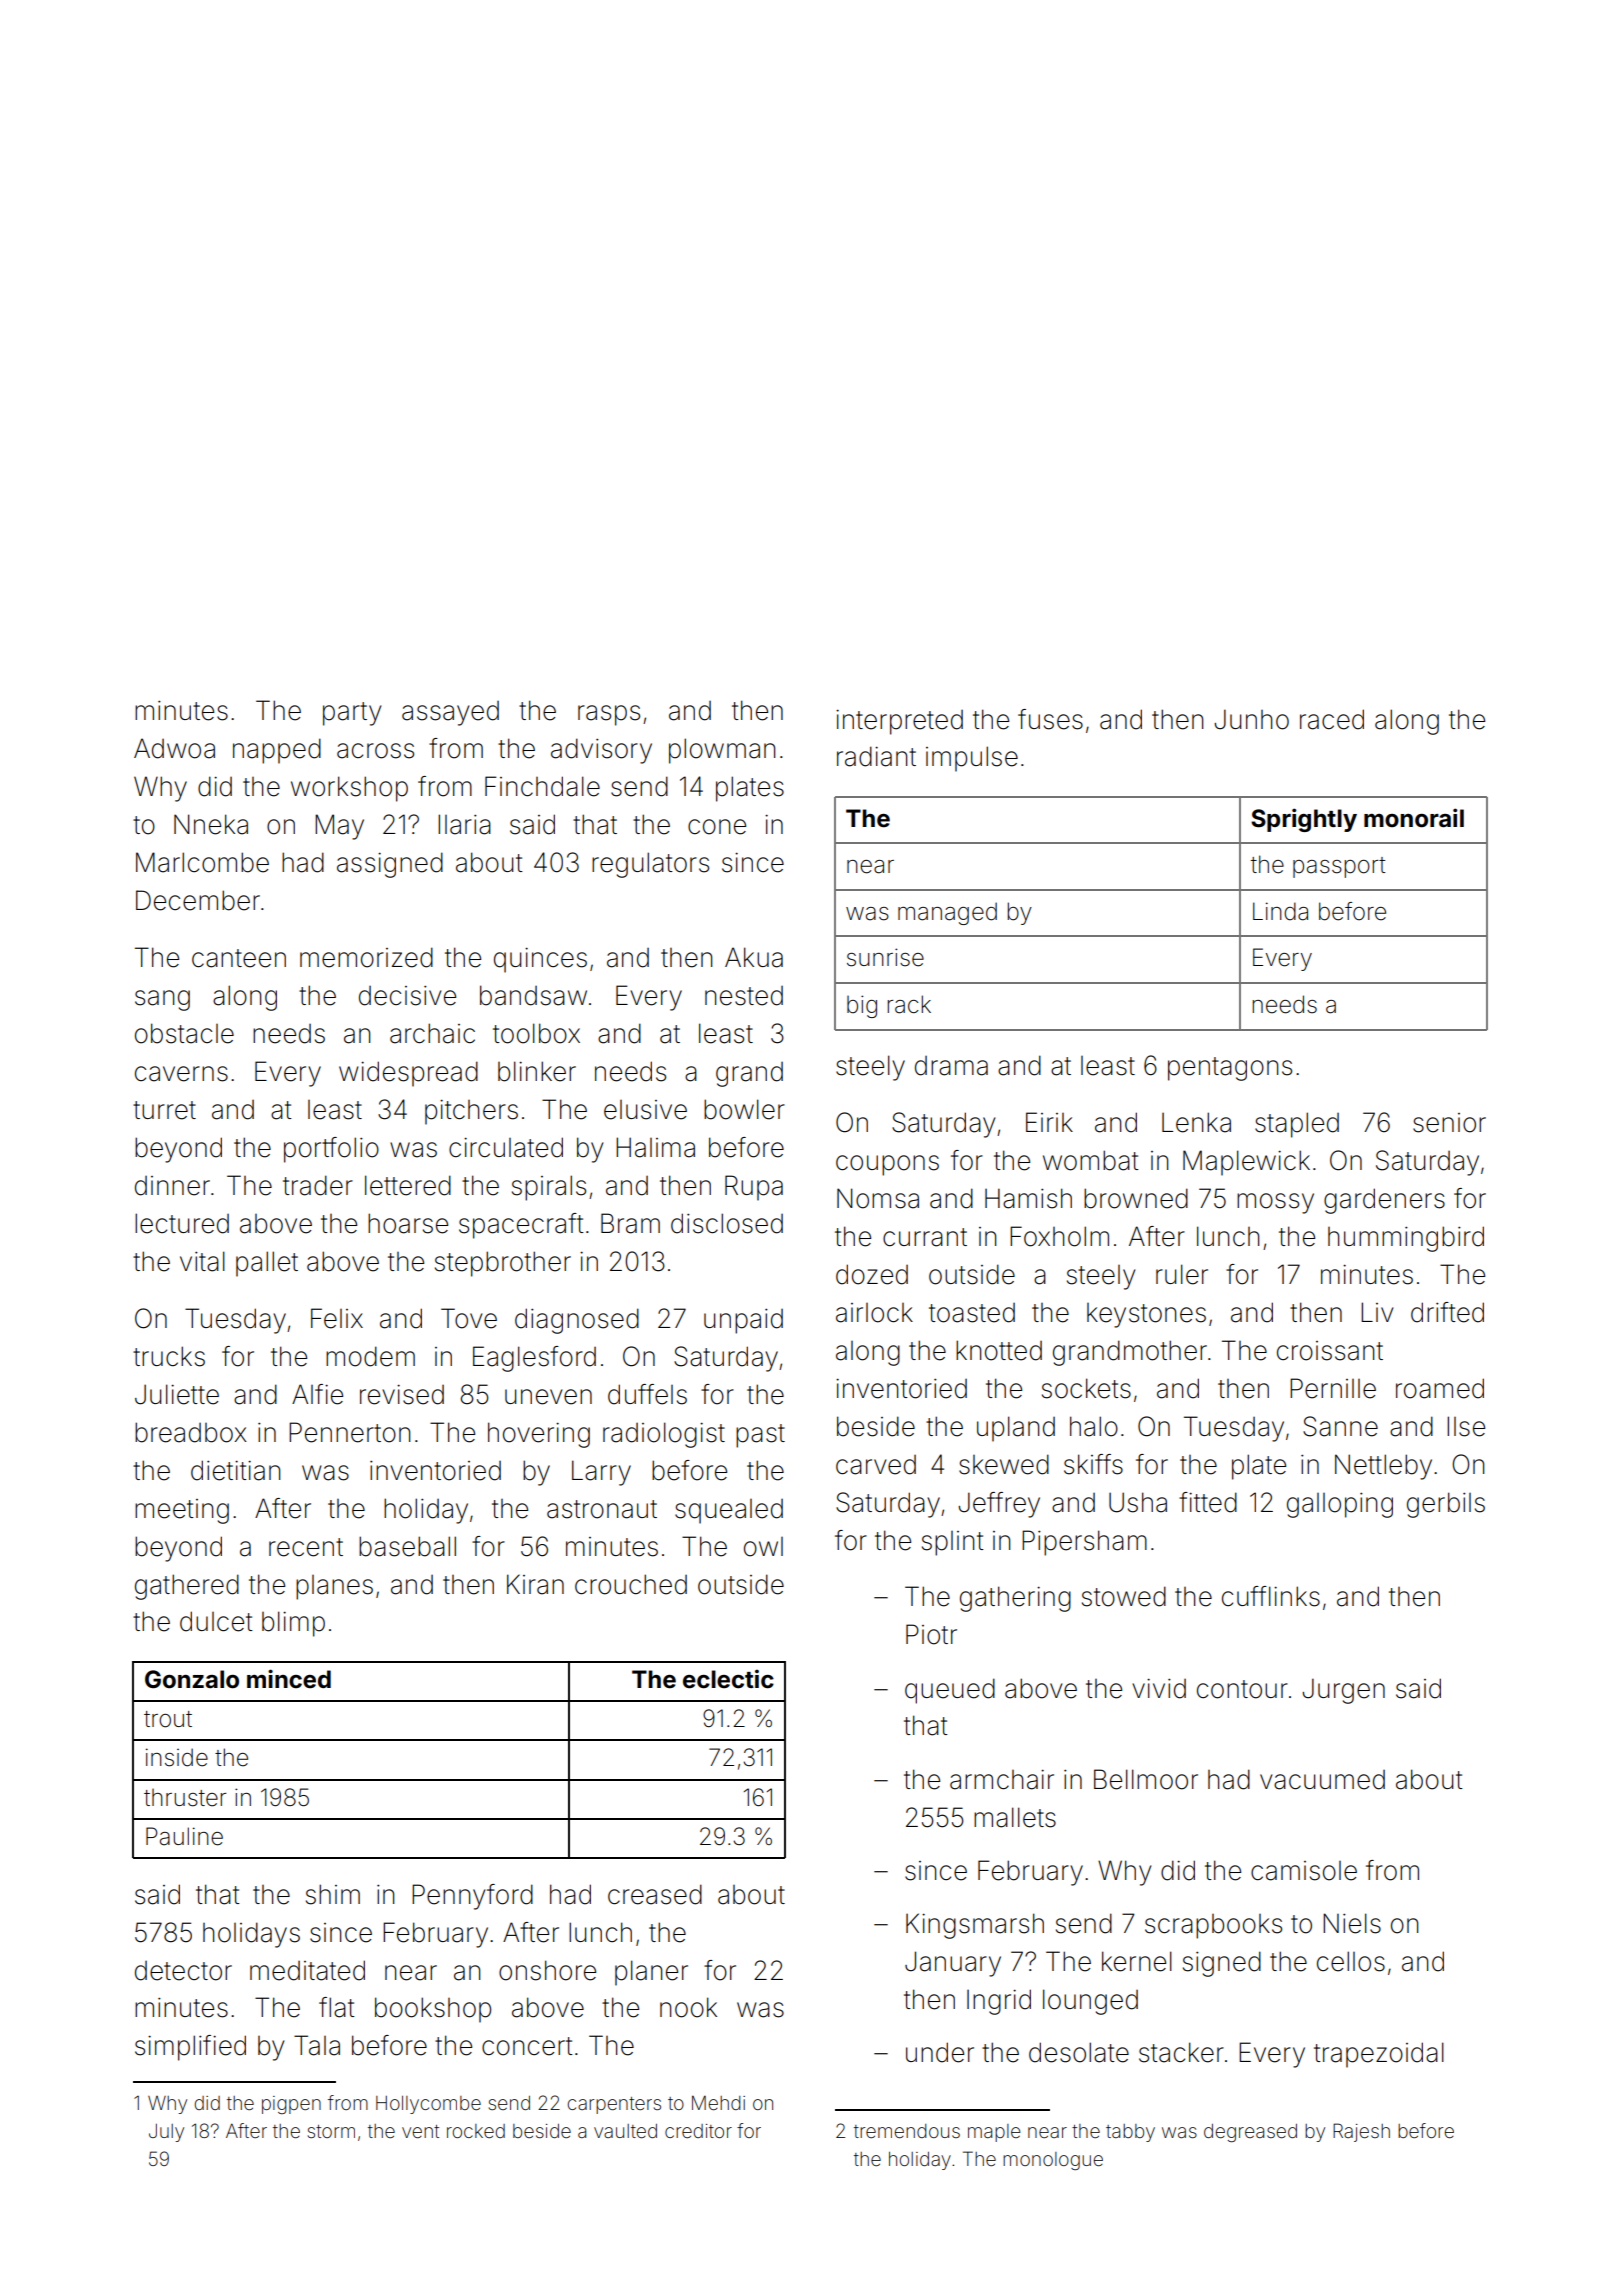 This screenshot has height=2292, width=1620. Describe the element at coordinates (1050, 719) in the screenshot. I see `fuses` at that location.
